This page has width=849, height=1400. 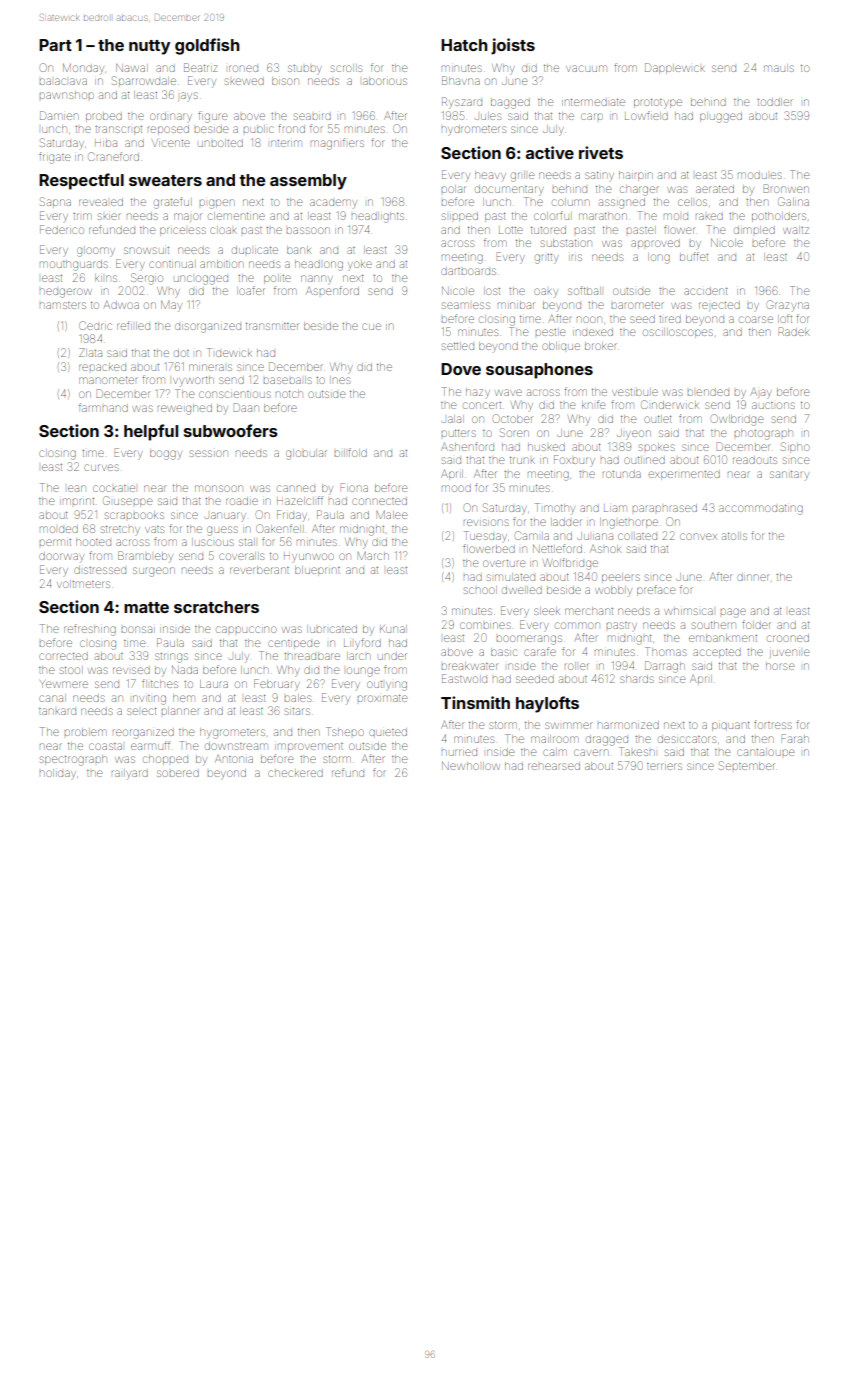 What do you see at coordinates (312, 116) in the page?
I see `seabird` at bounding box center [312, 116].
